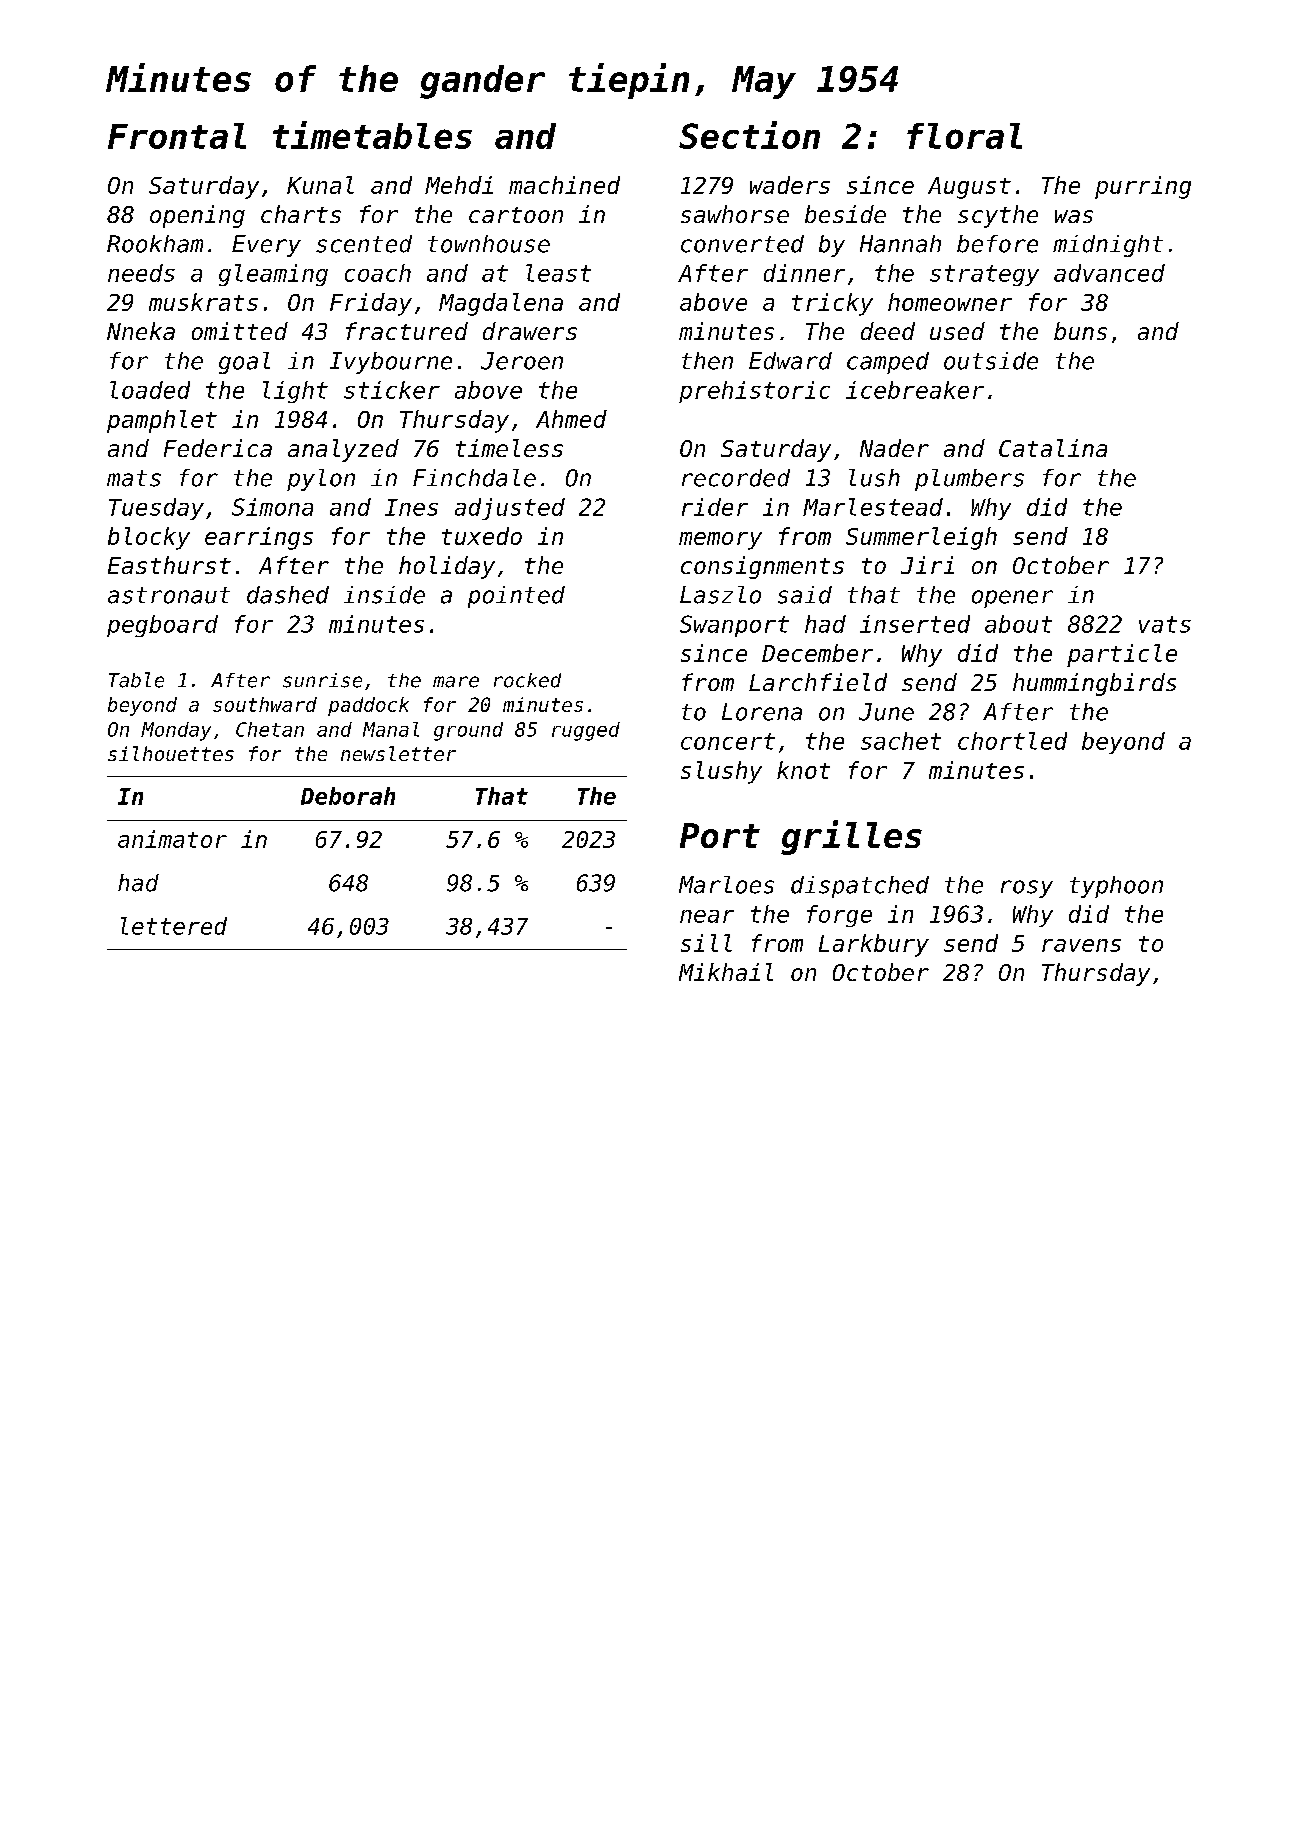  What do you see at coordinates (707, 916) in the screenshot?
I see `near` at bounding box center [707, 916].
